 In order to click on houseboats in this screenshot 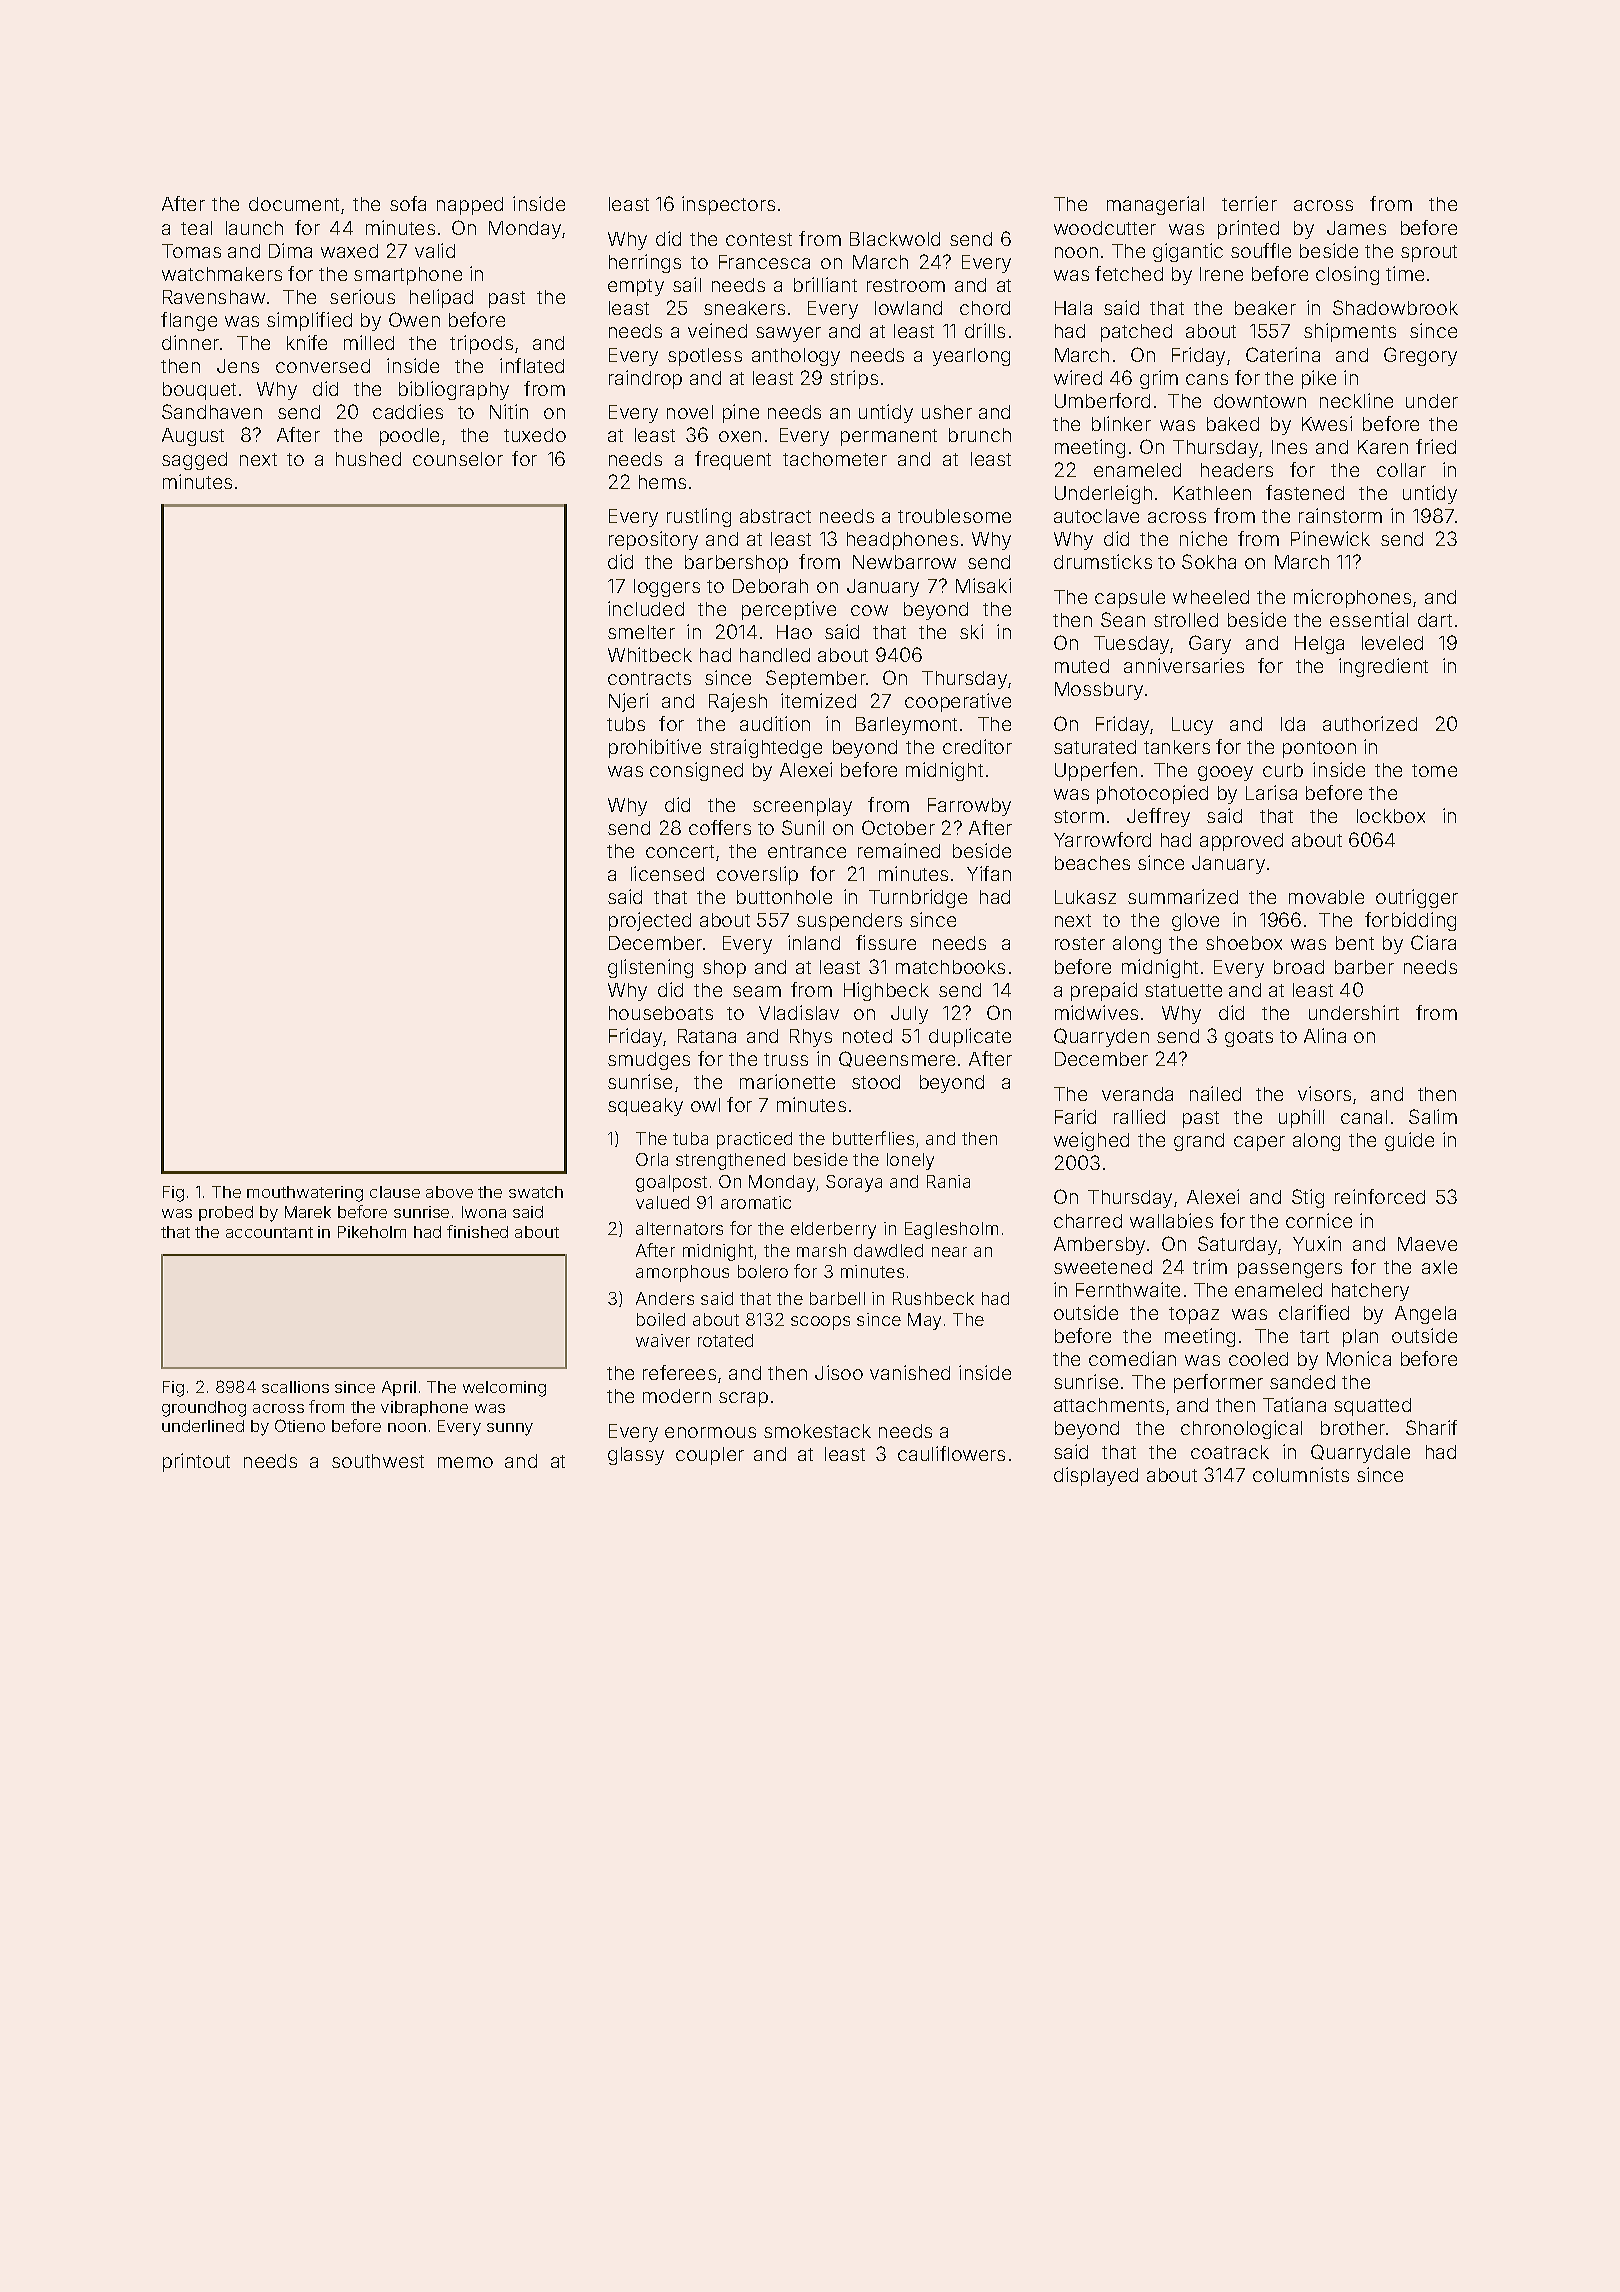, I will do `click(661, 1013)`.
